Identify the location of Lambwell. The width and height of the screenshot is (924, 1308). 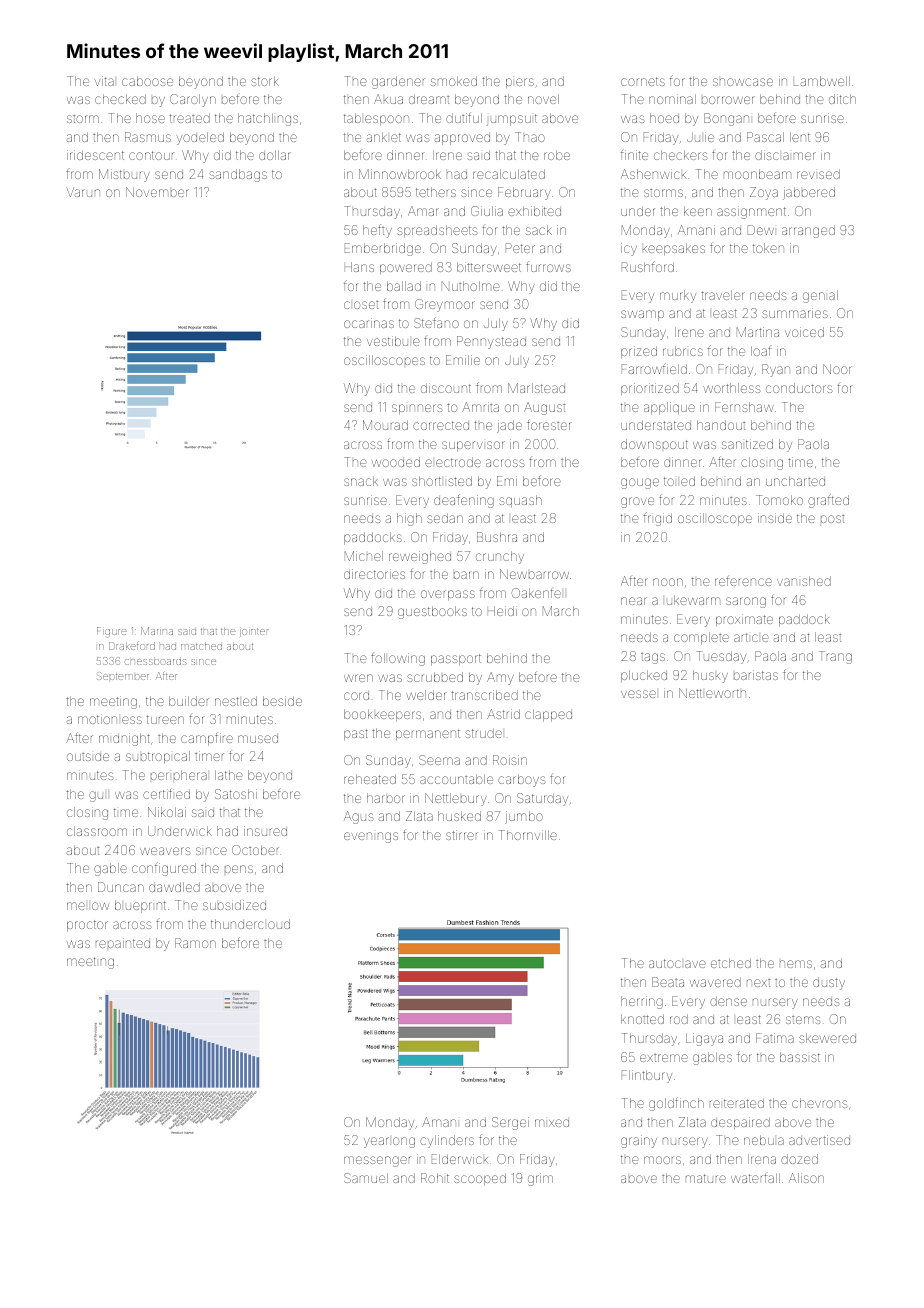
(822, 81).
